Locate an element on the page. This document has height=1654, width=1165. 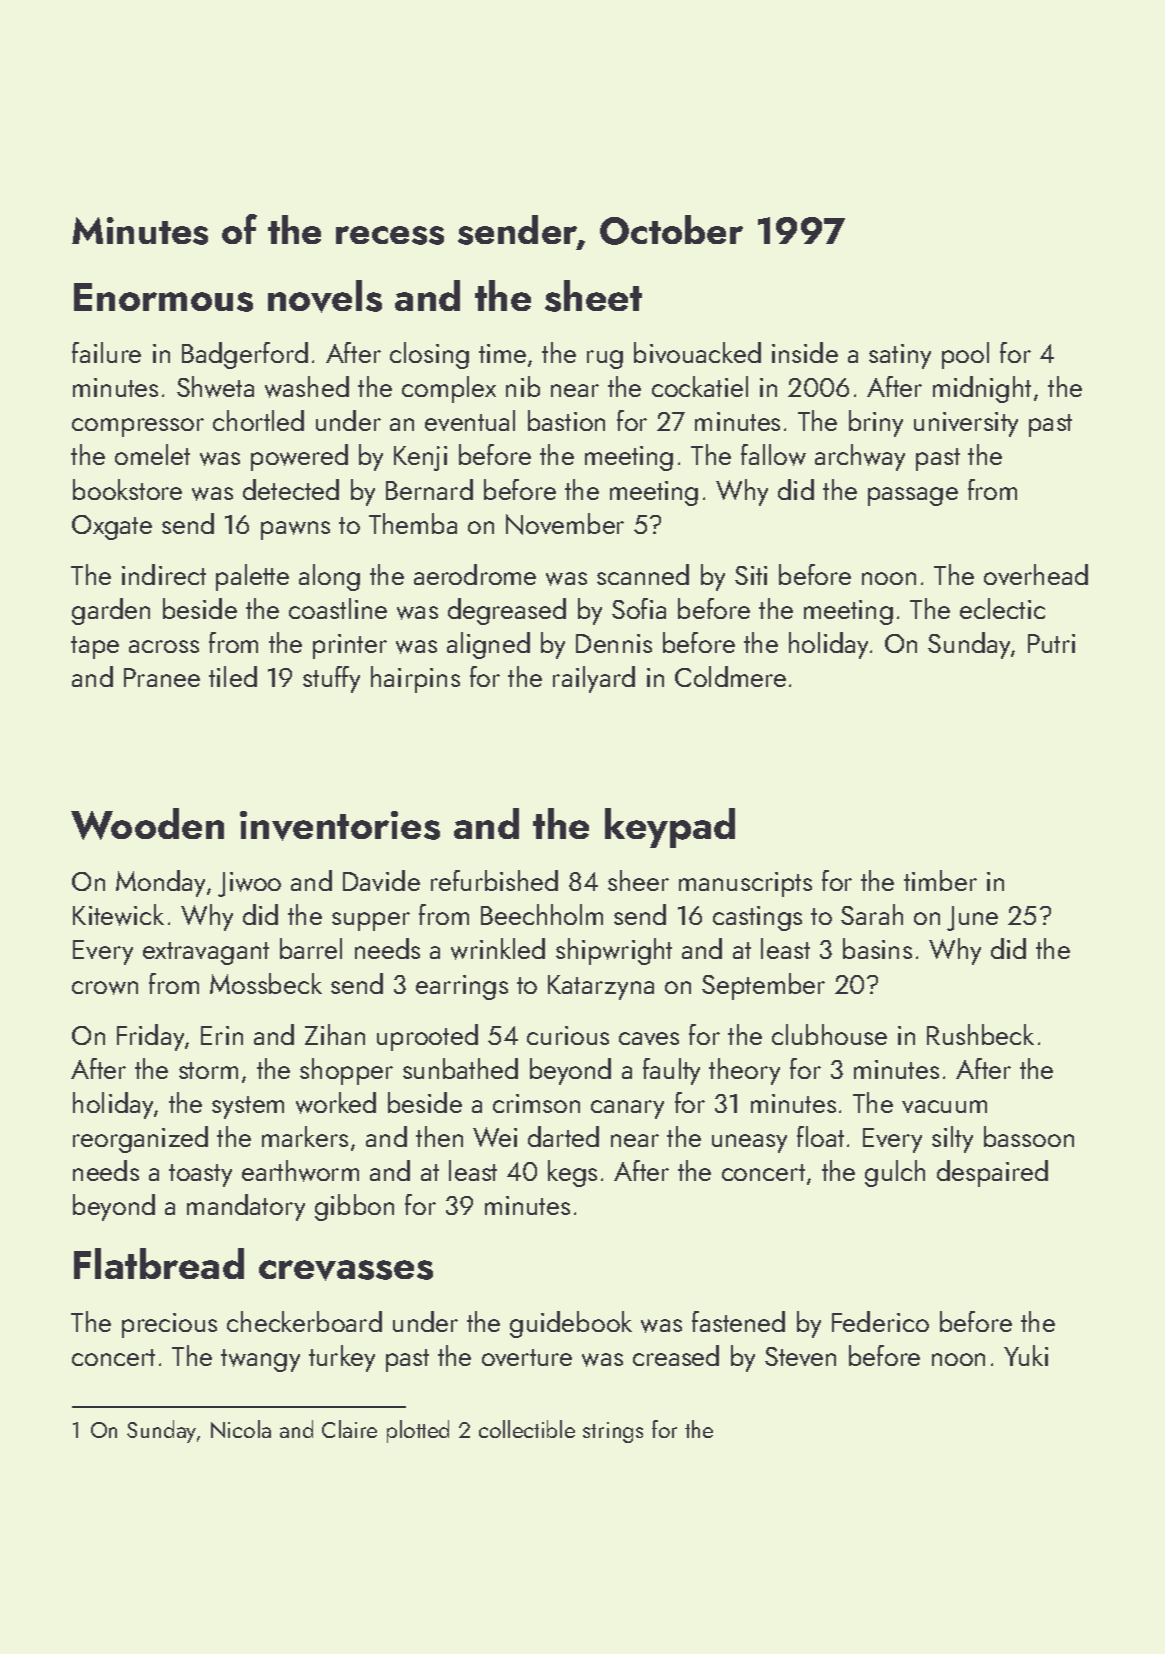
passage is located at coordinates (913, 496).
